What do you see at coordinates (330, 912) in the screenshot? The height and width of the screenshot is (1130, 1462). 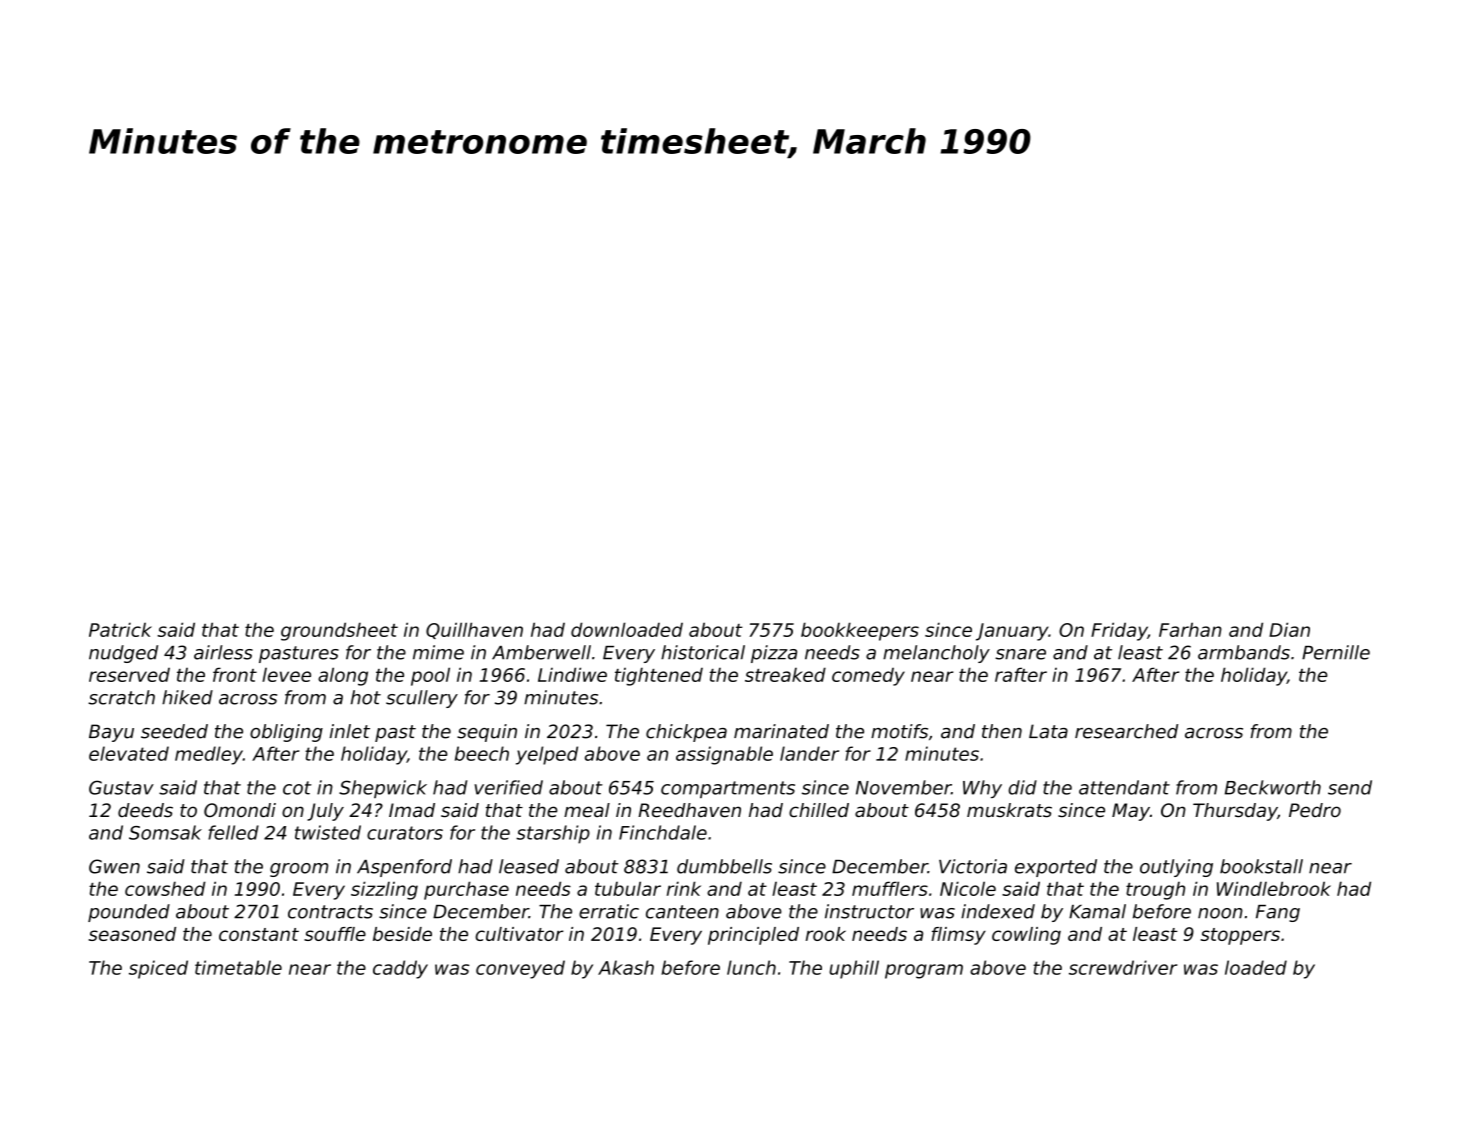 I see `contracts` at bounding box center [330, 912].
